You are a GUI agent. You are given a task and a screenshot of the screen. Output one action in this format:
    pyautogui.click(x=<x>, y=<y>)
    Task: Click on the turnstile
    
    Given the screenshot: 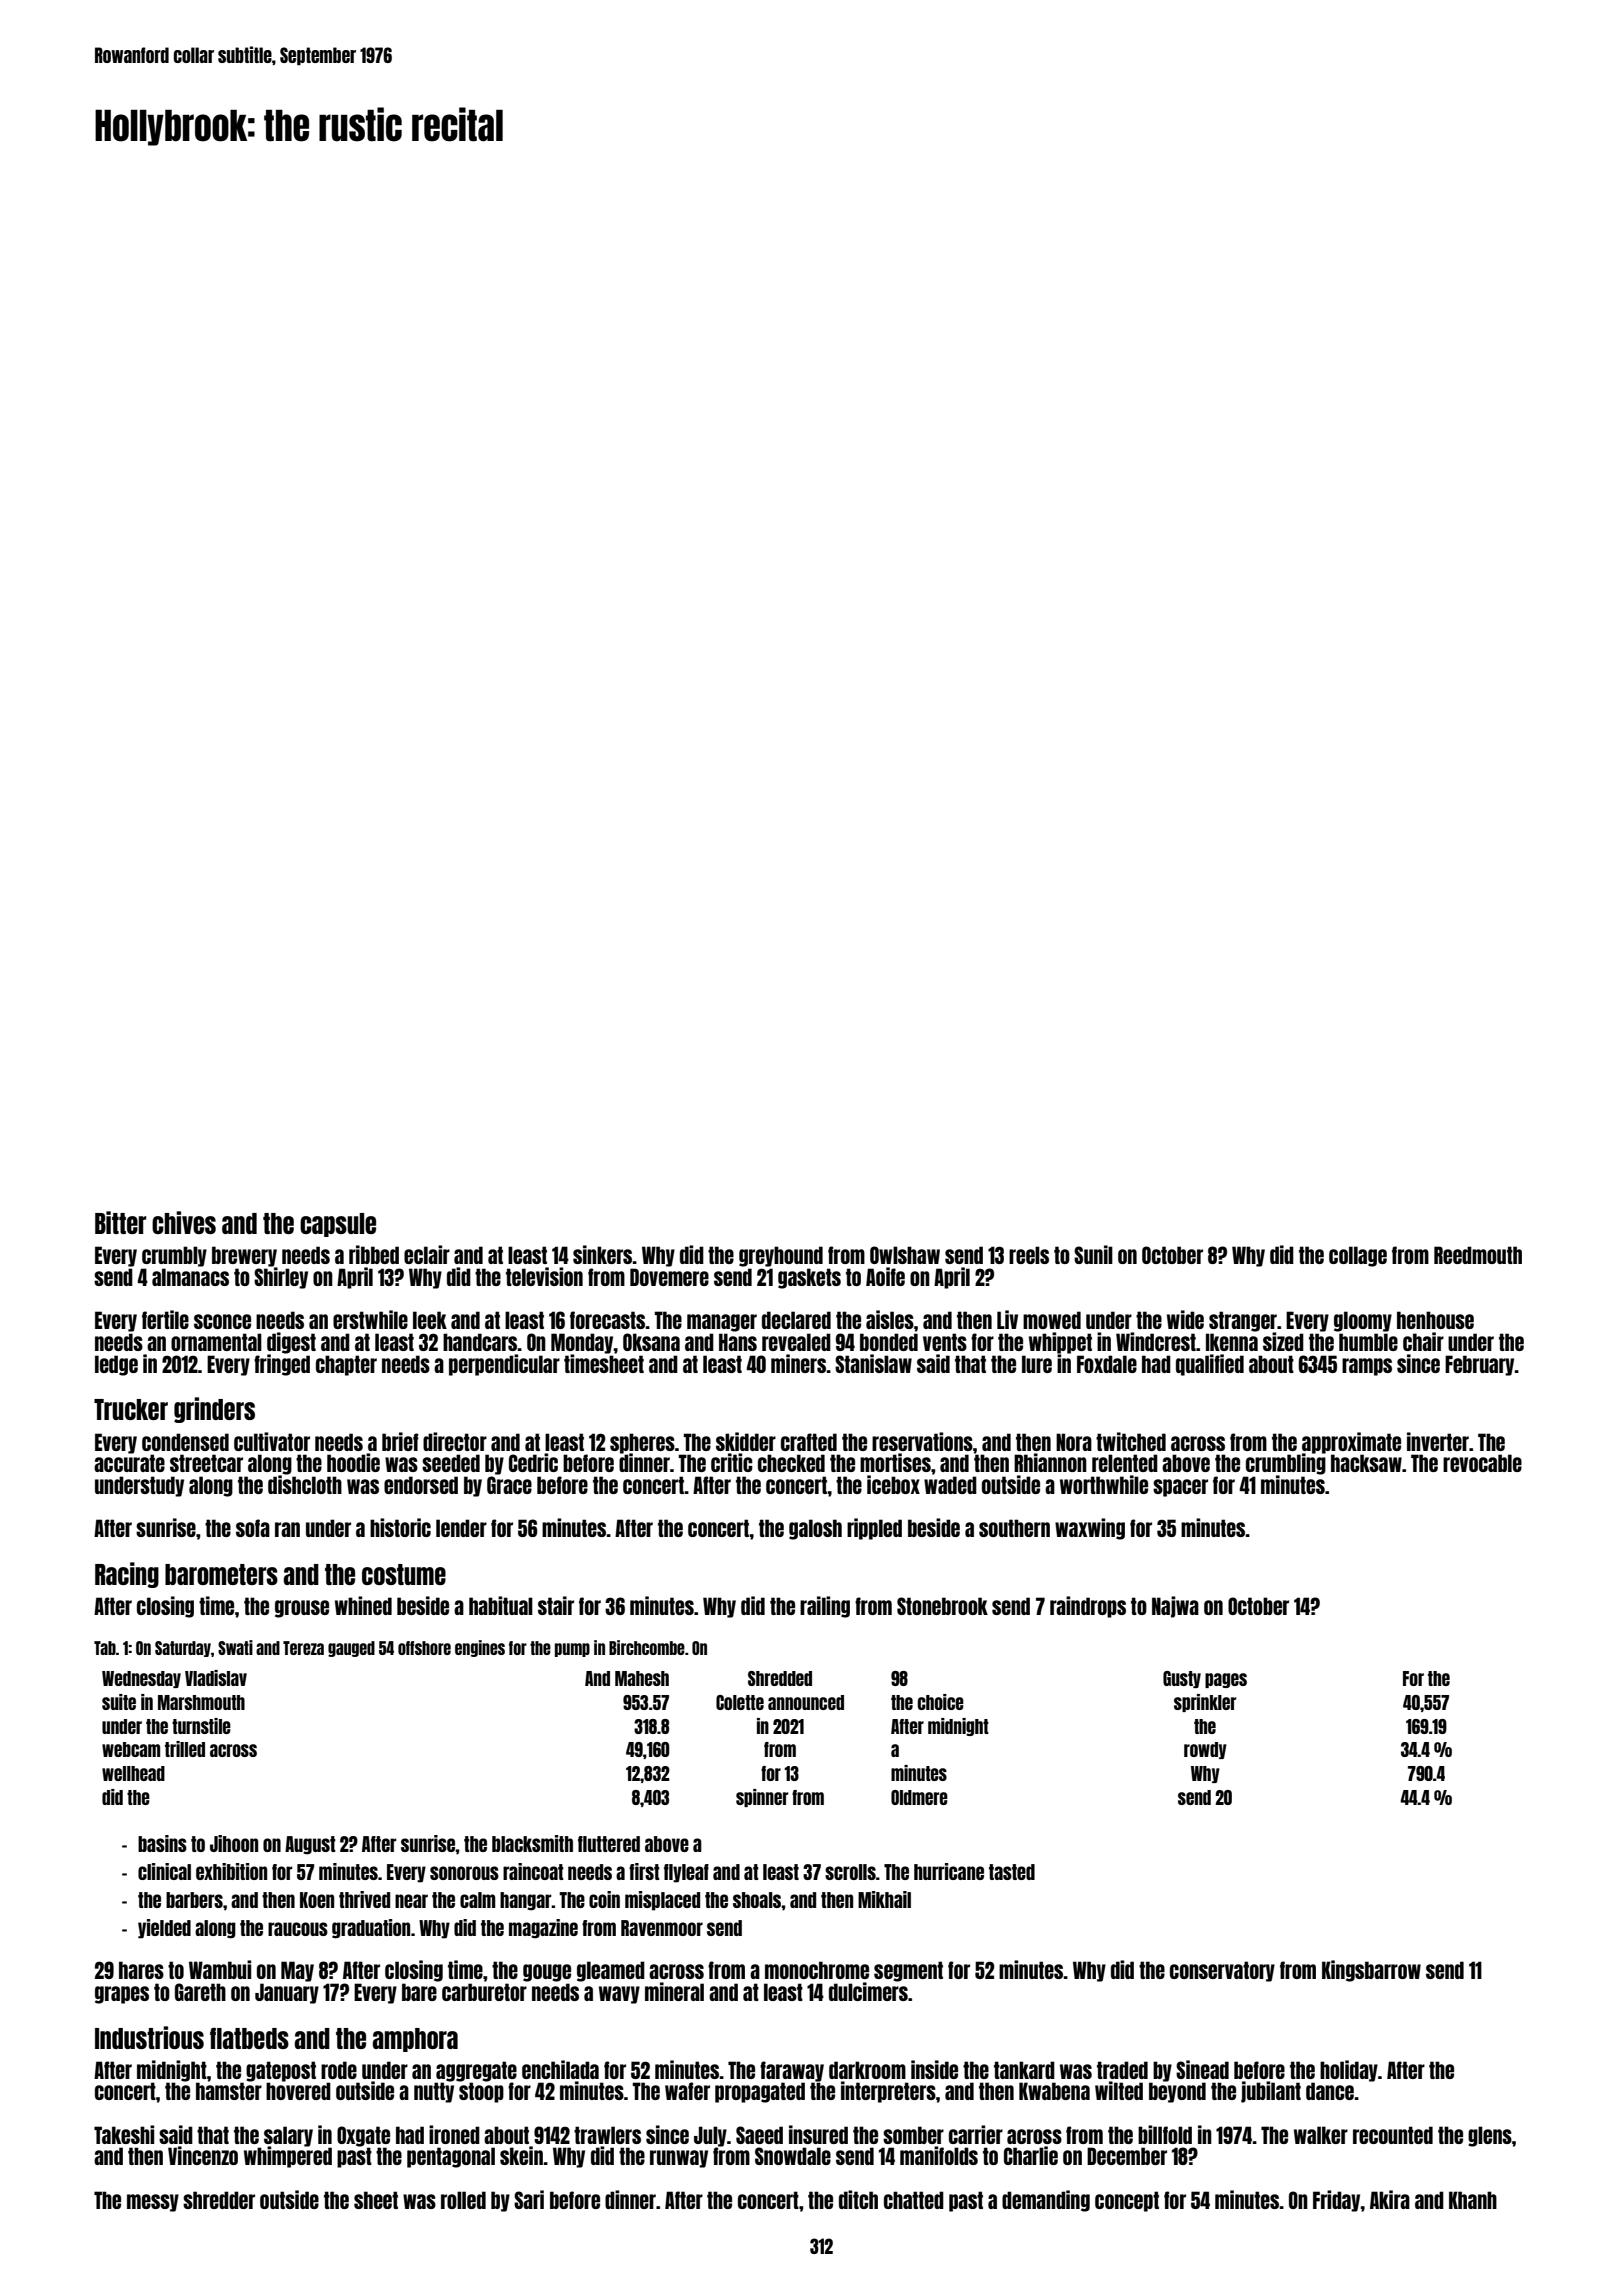 What is the action you would take?
    pyautogui.click(x=201, y=1726)
